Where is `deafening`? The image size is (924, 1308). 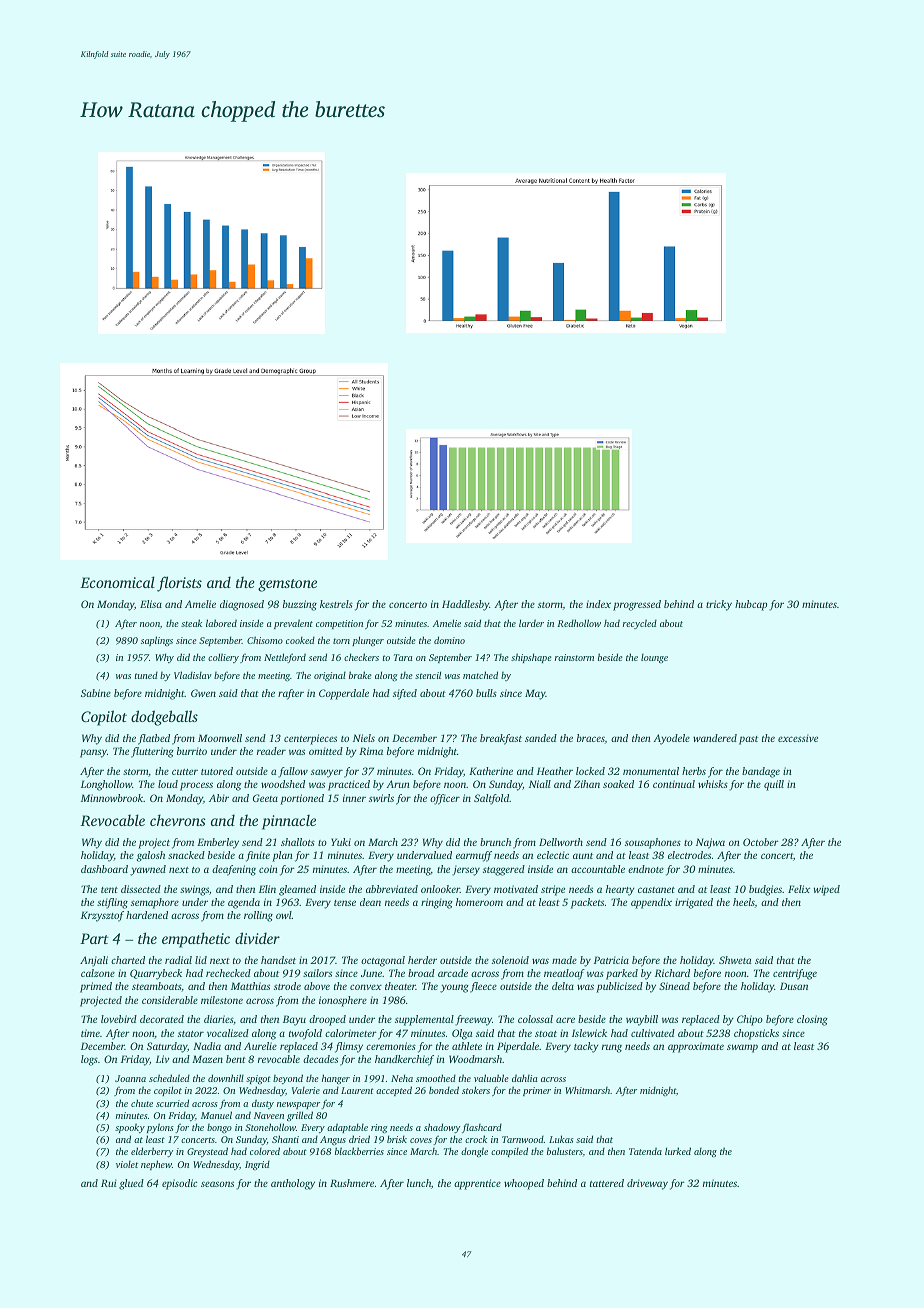
deafening is located at coordinates (234, 870).
